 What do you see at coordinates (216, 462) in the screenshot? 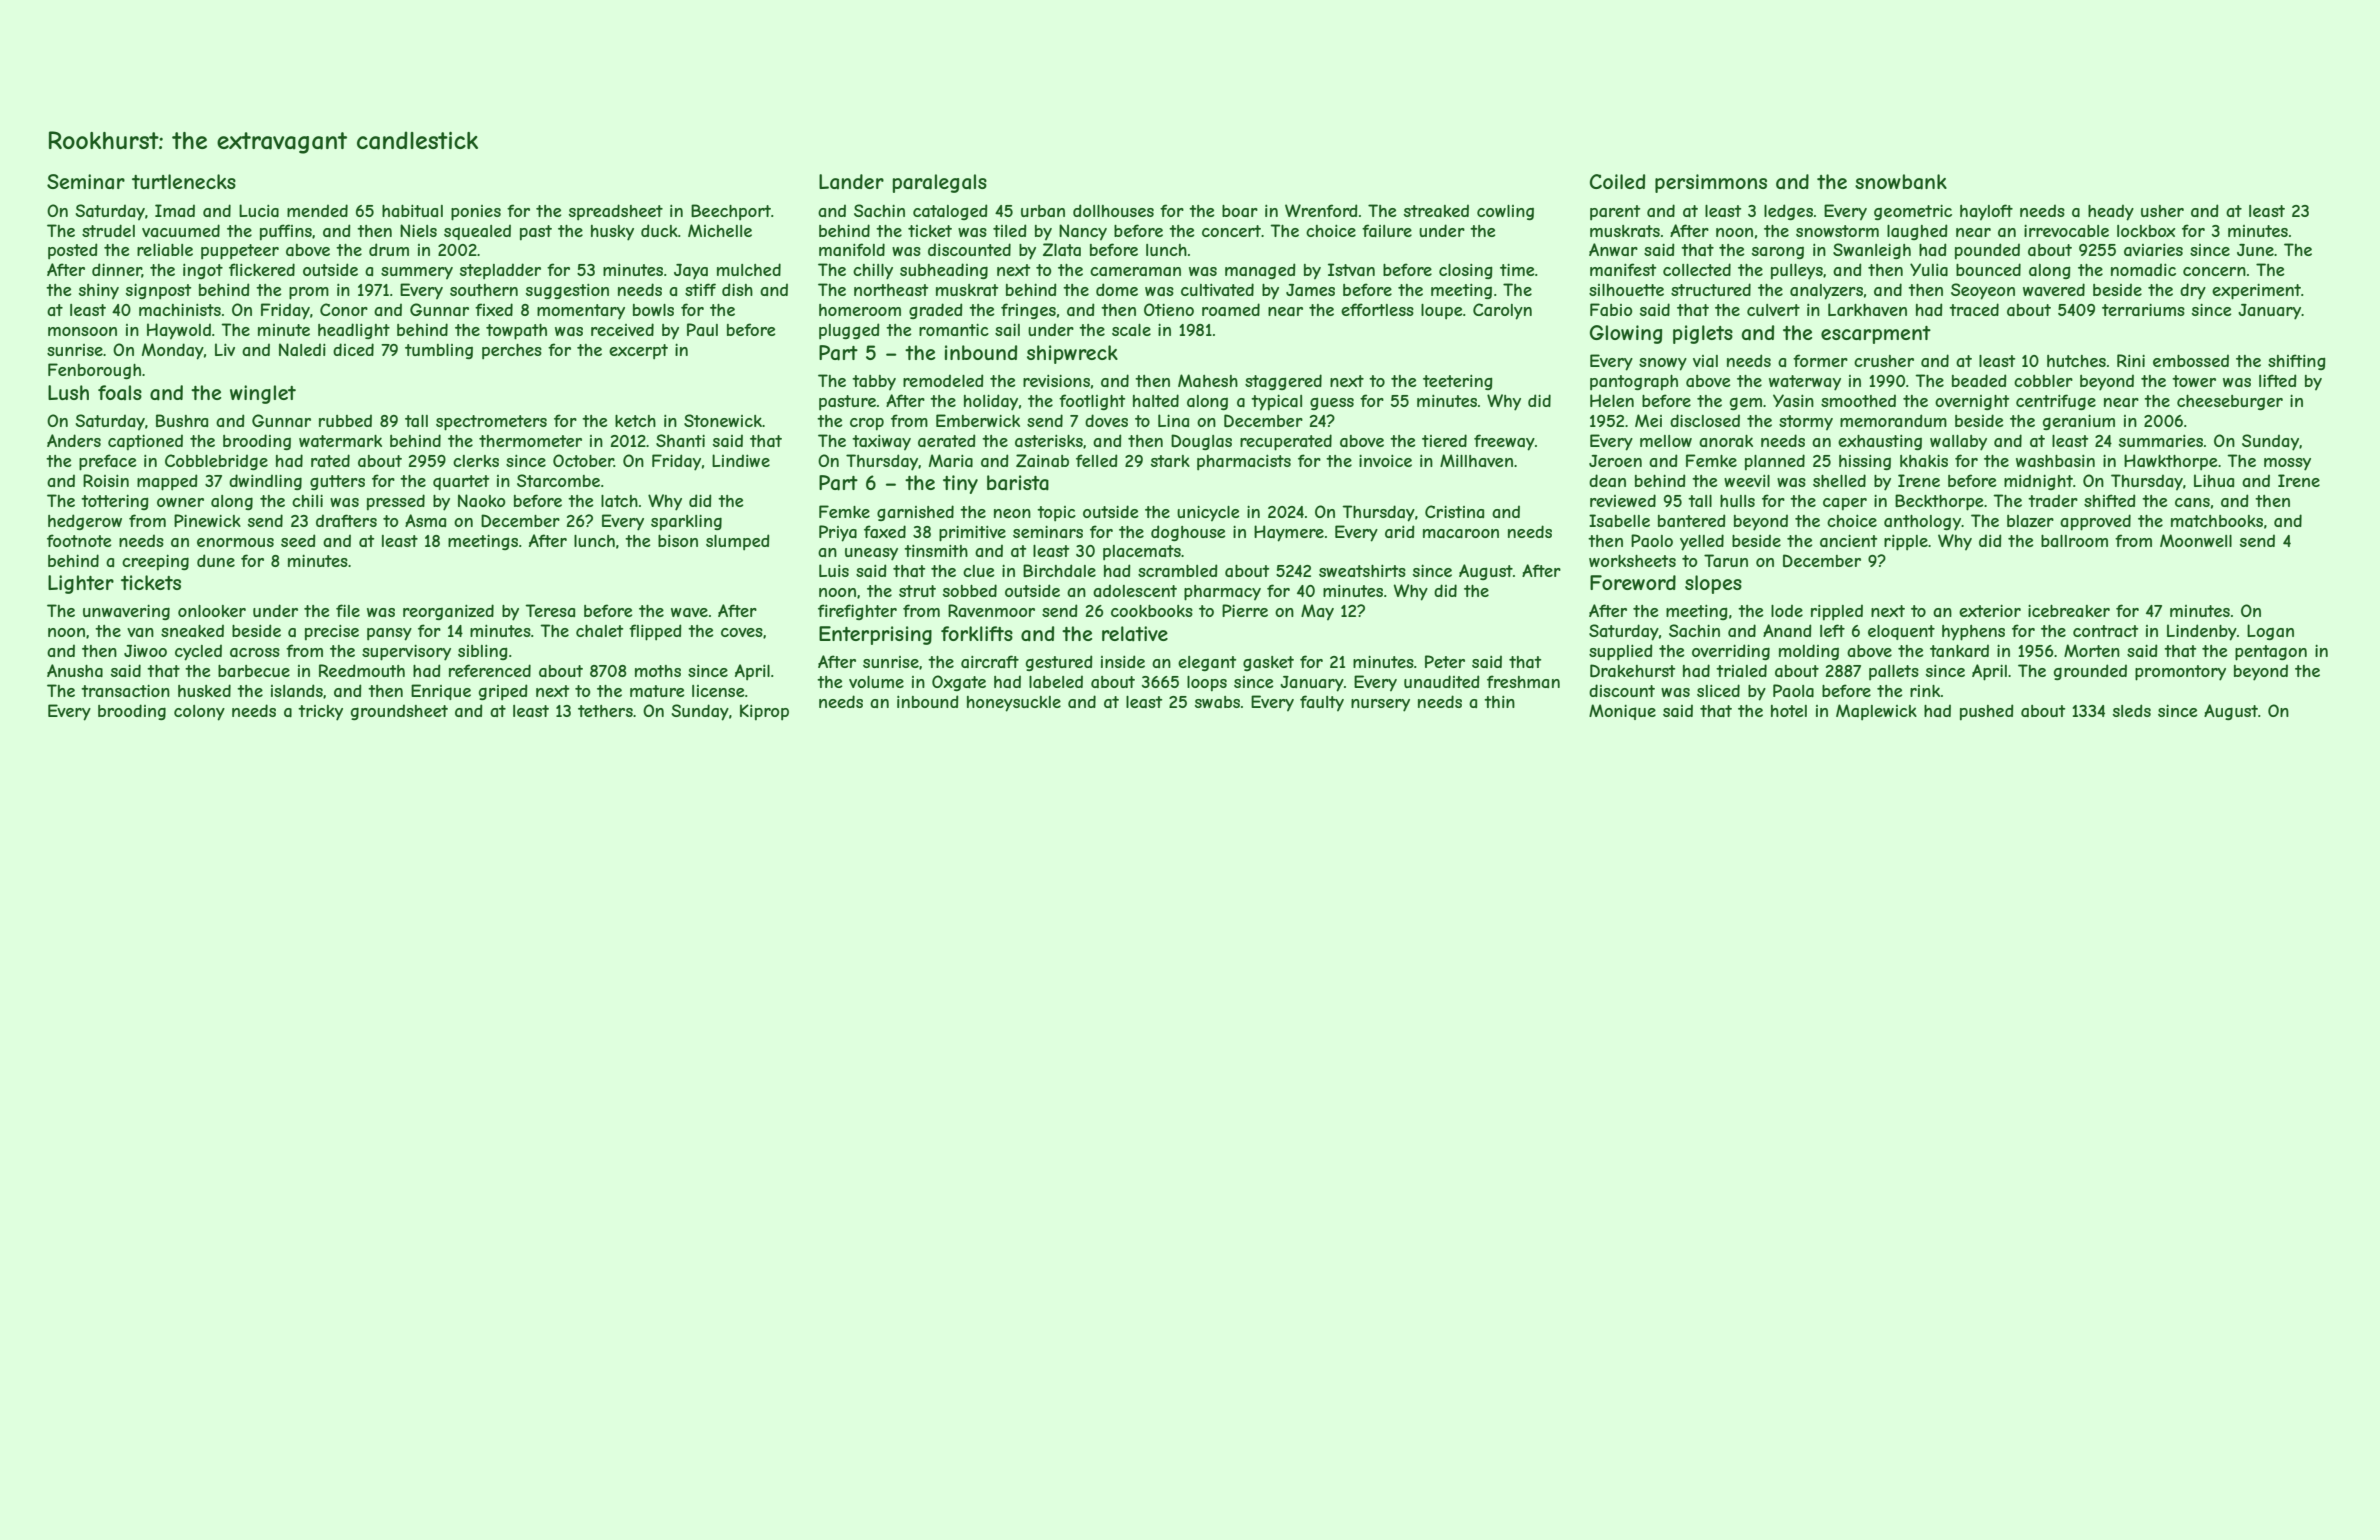
I see `Cobblebridge` at bounding box center [216, 462].
